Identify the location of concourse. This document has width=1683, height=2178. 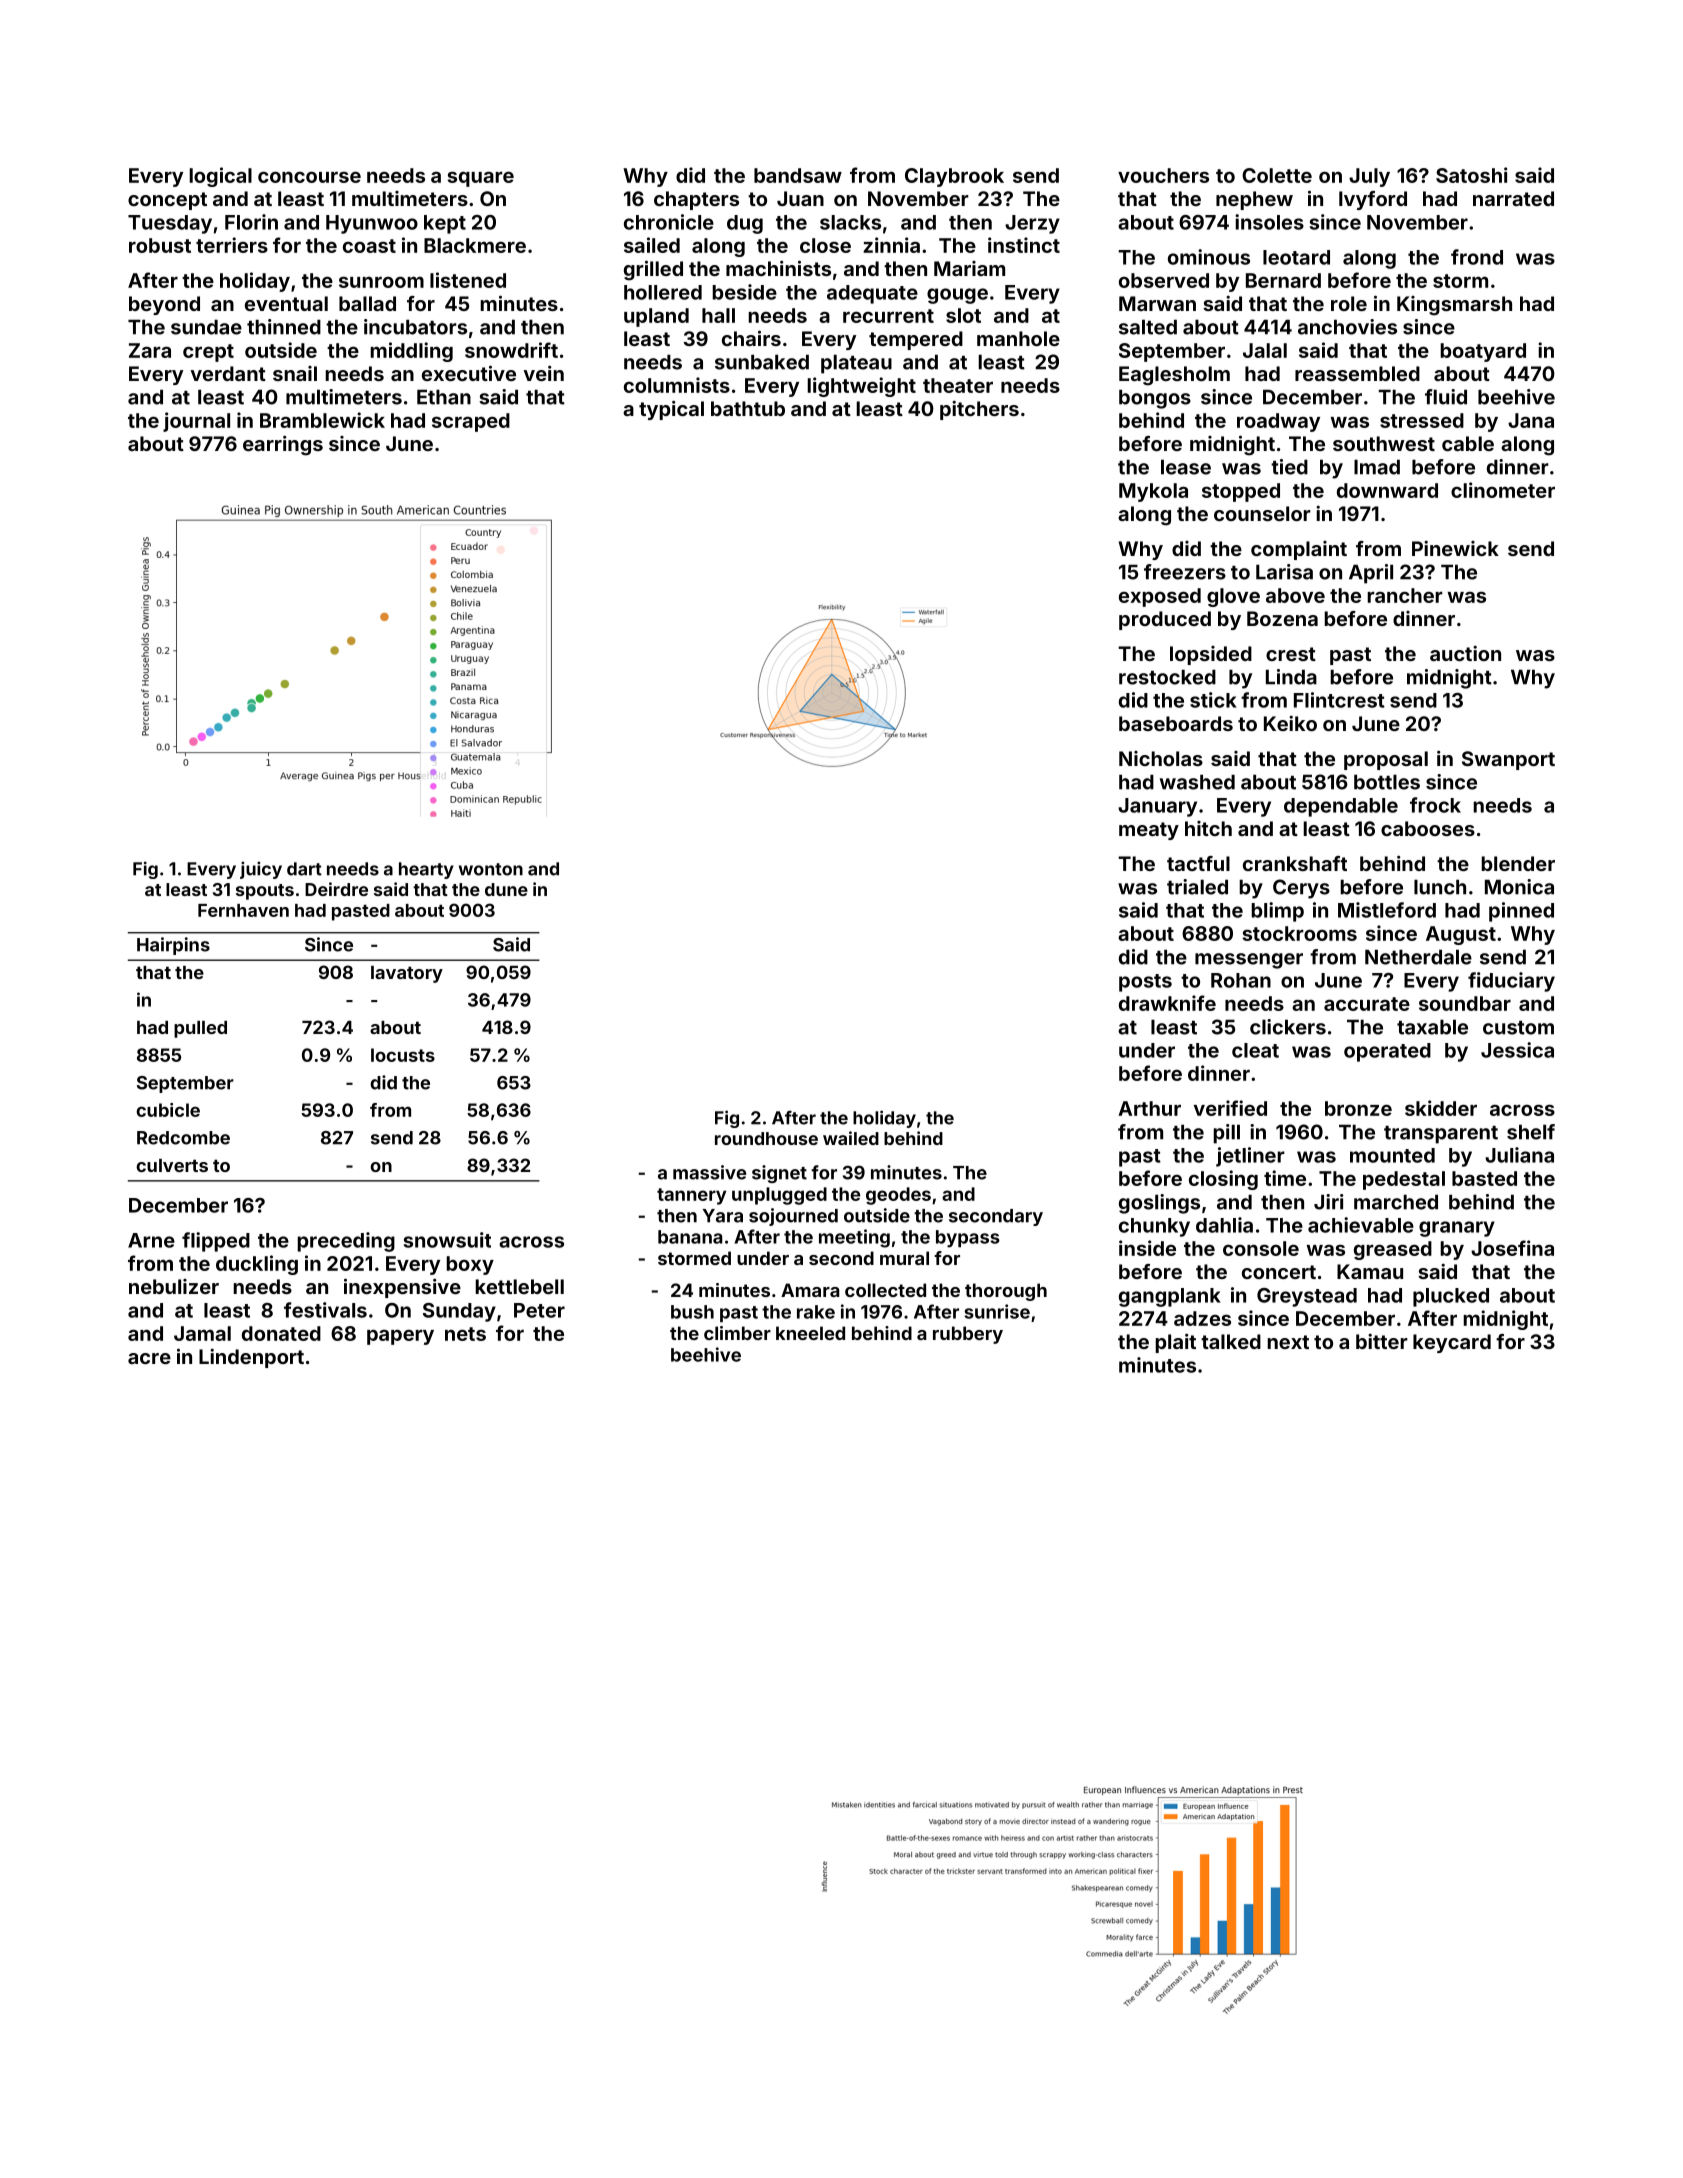
(309, 177).
